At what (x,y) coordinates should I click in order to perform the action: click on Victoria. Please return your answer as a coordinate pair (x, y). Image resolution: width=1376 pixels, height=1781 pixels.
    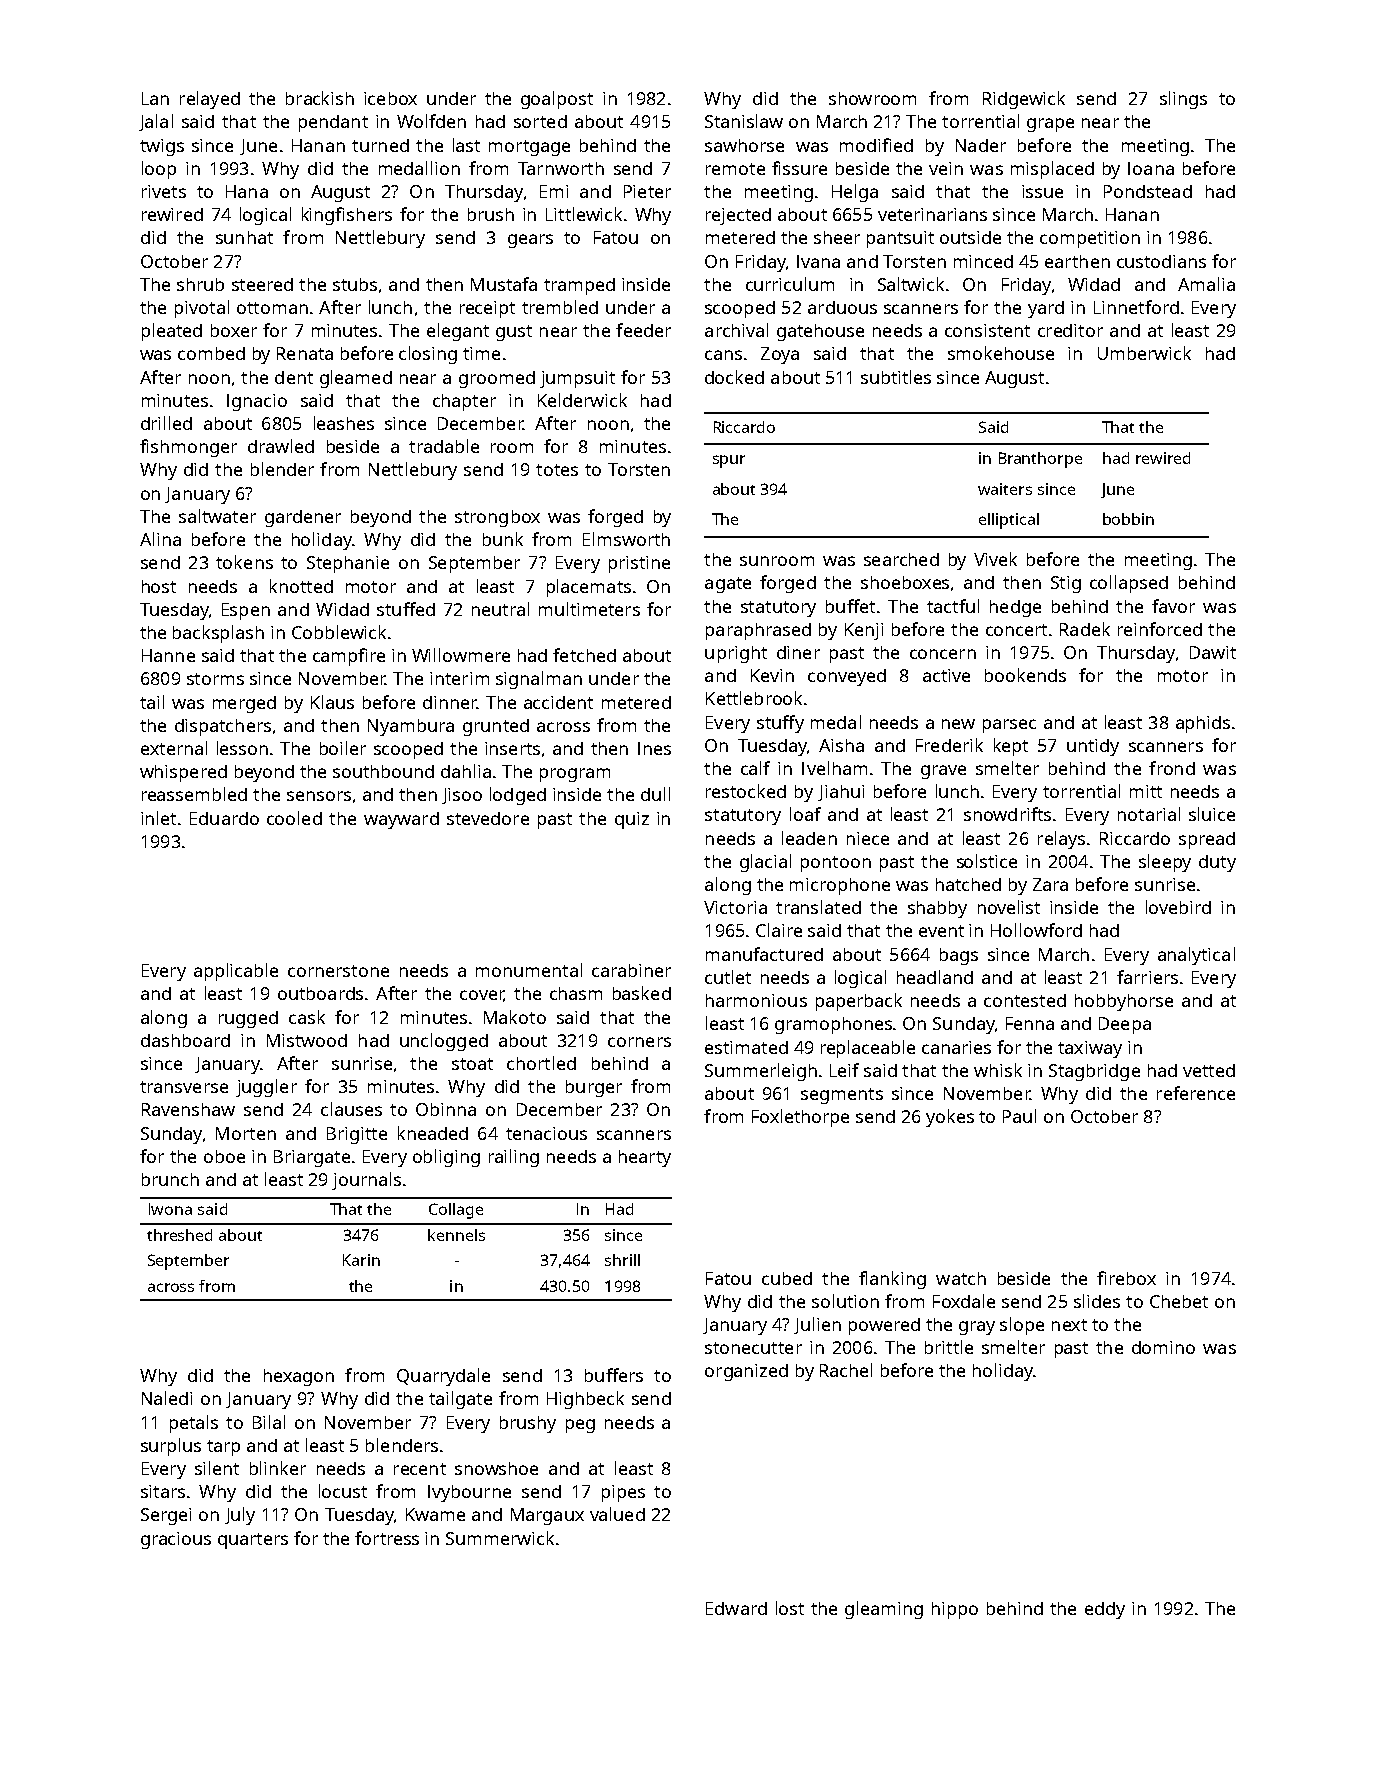
    Looking at the image, I should click on (735, 907).
